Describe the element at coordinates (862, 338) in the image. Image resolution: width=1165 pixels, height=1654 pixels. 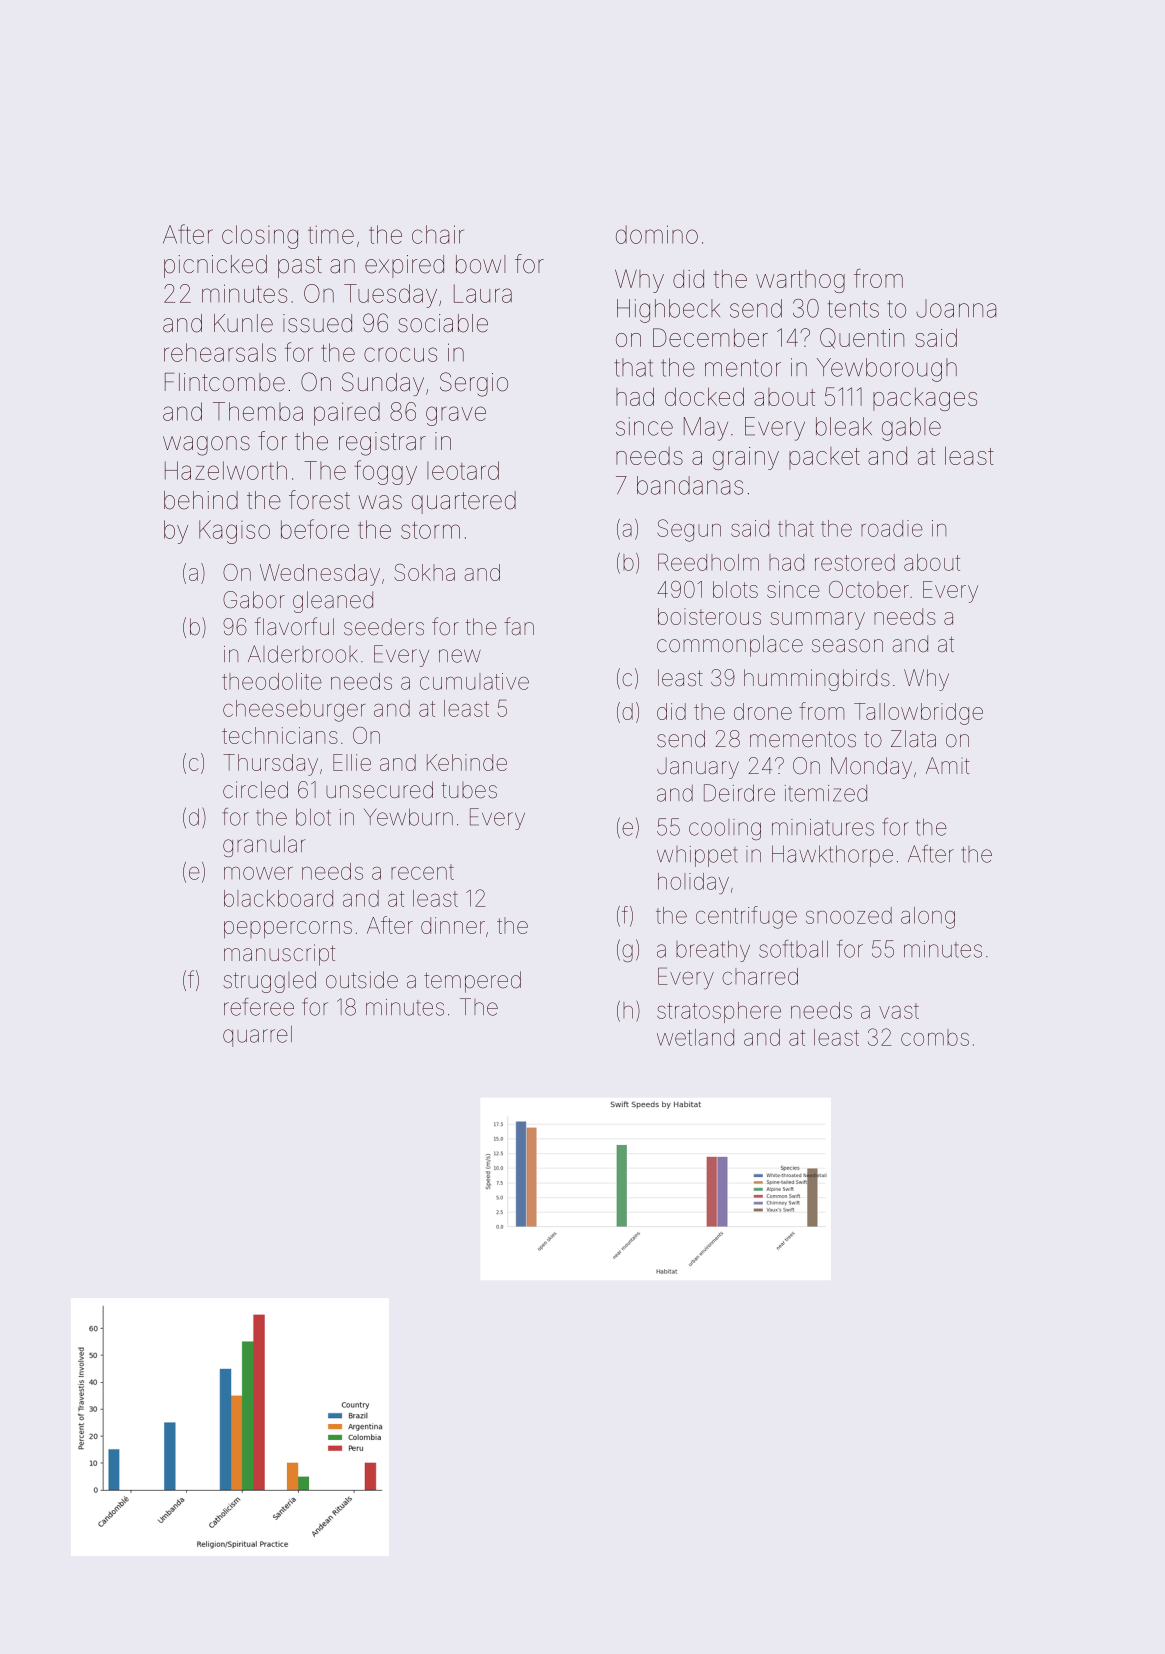
I see `Quentin` at that location.
